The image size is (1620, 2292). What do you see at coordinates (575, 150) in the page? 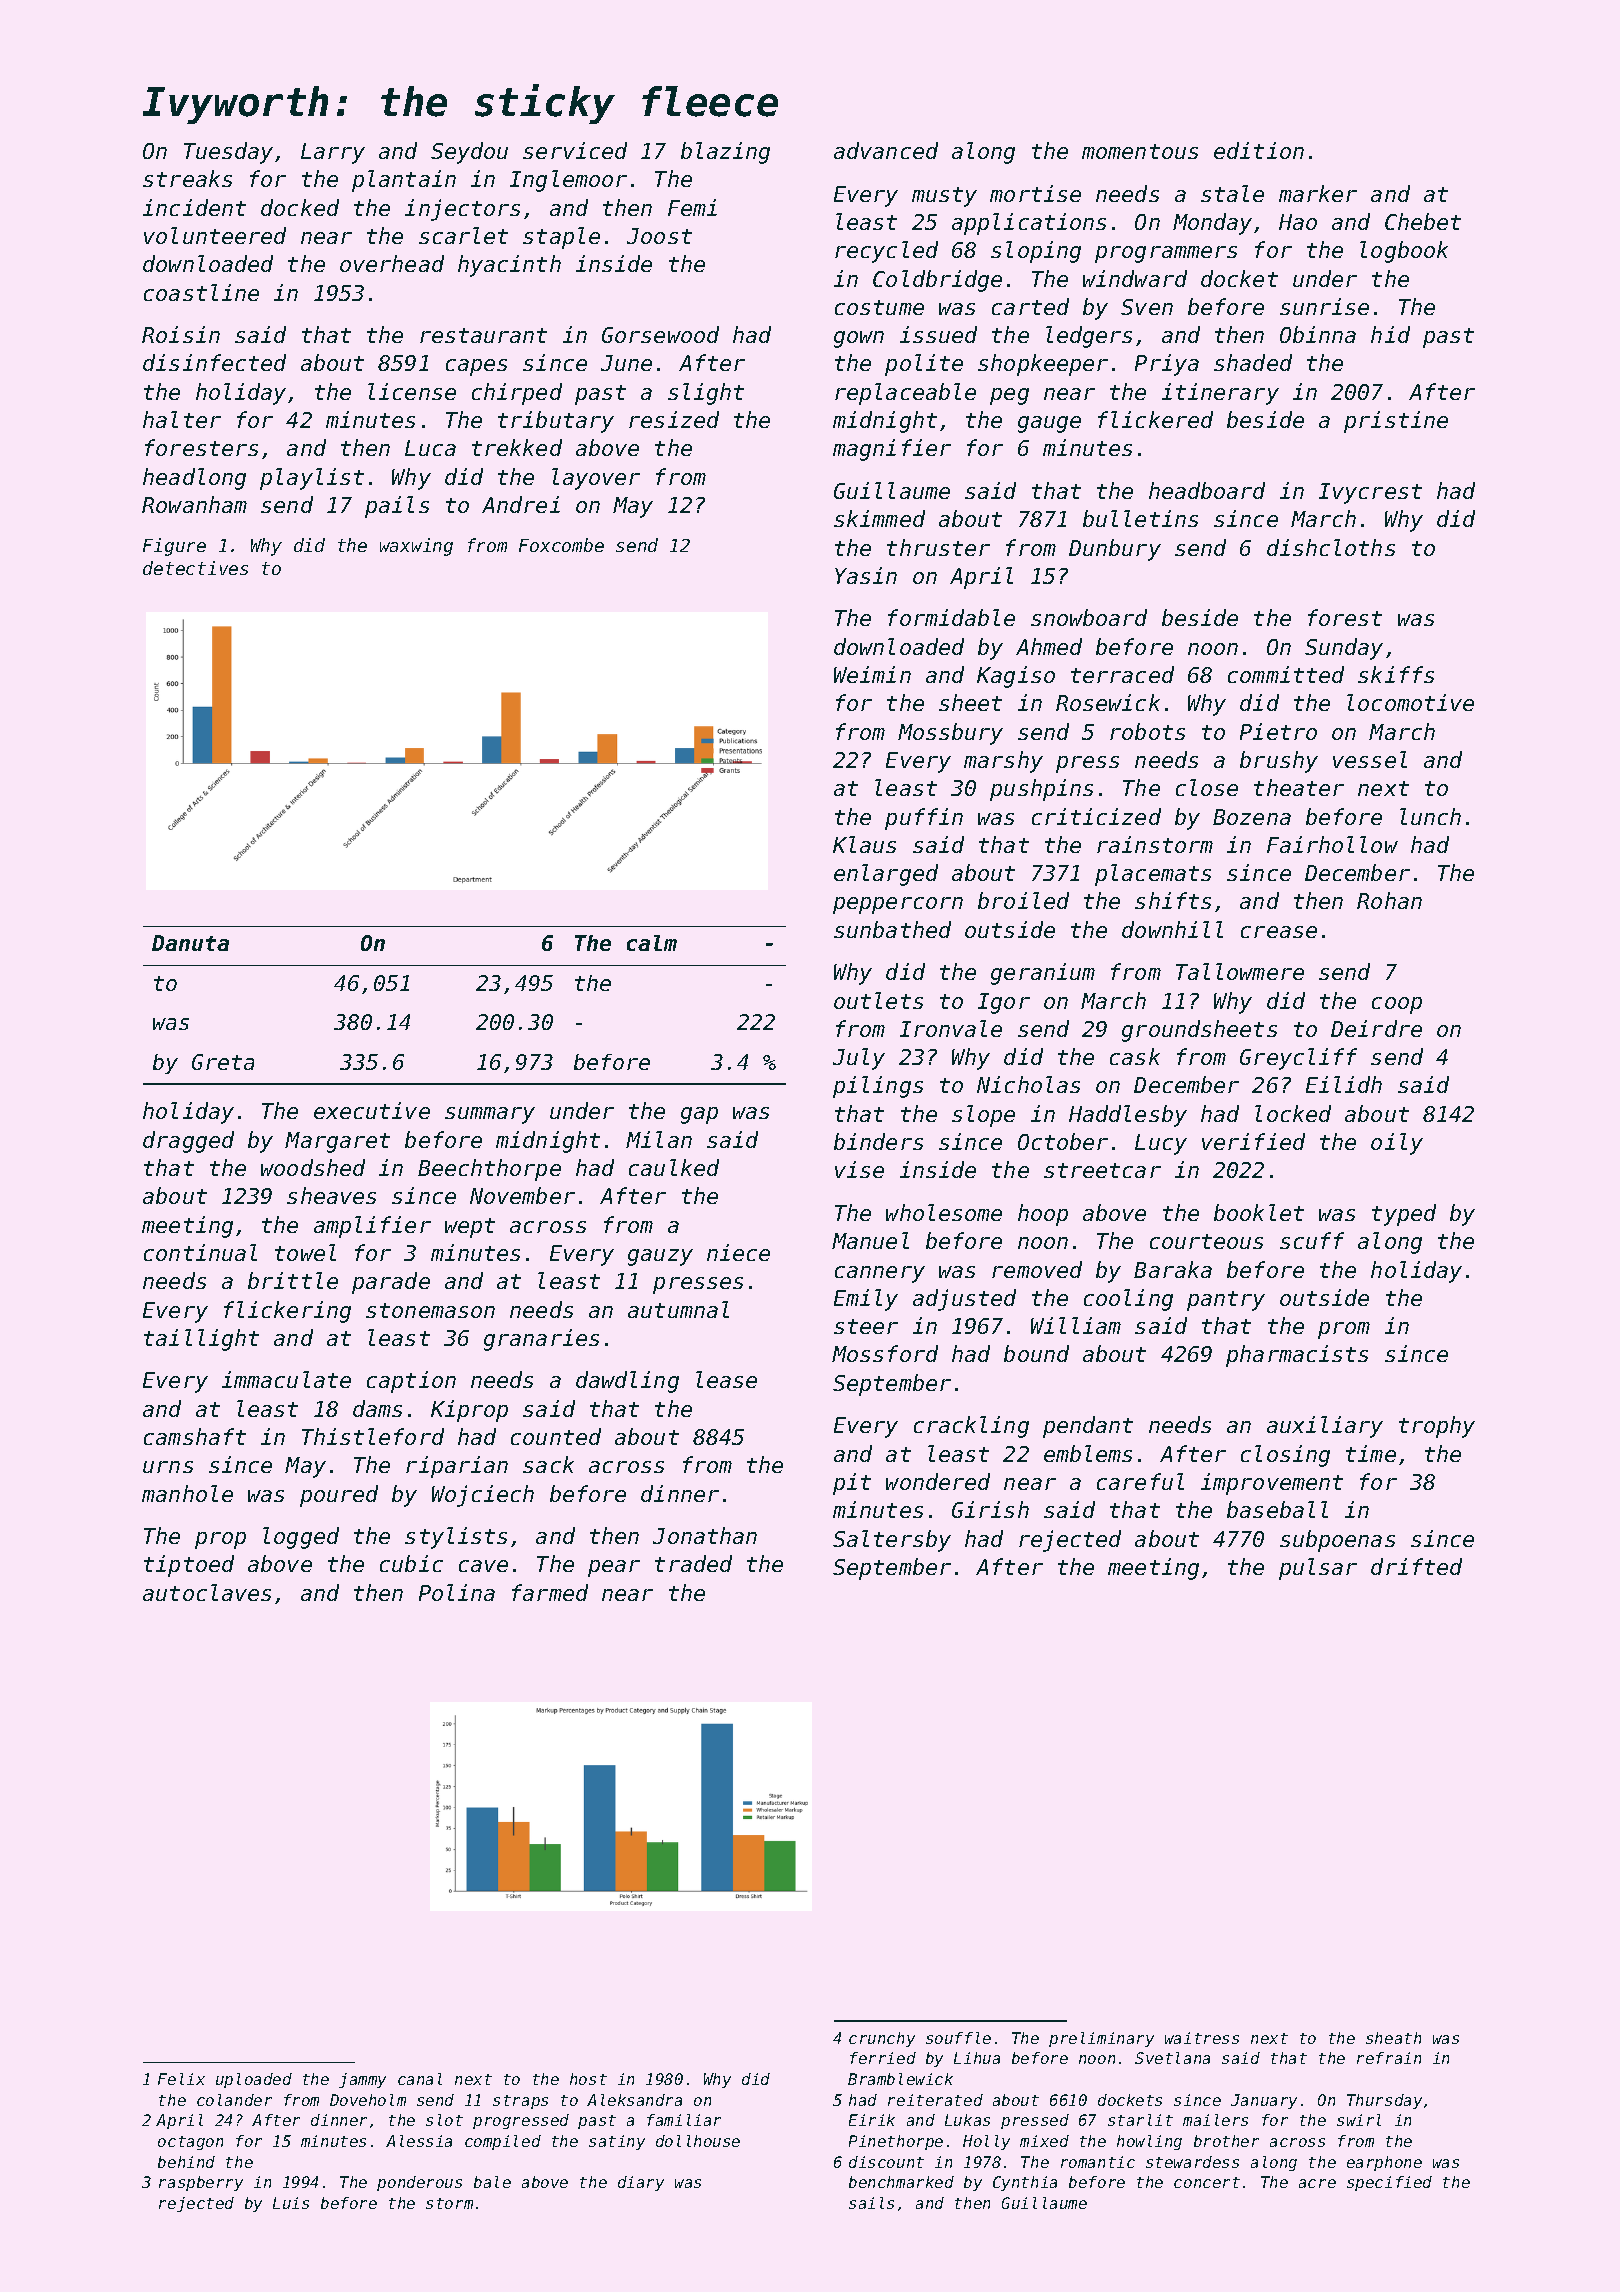
I see `serviced` at bounding box center [575, 150].
